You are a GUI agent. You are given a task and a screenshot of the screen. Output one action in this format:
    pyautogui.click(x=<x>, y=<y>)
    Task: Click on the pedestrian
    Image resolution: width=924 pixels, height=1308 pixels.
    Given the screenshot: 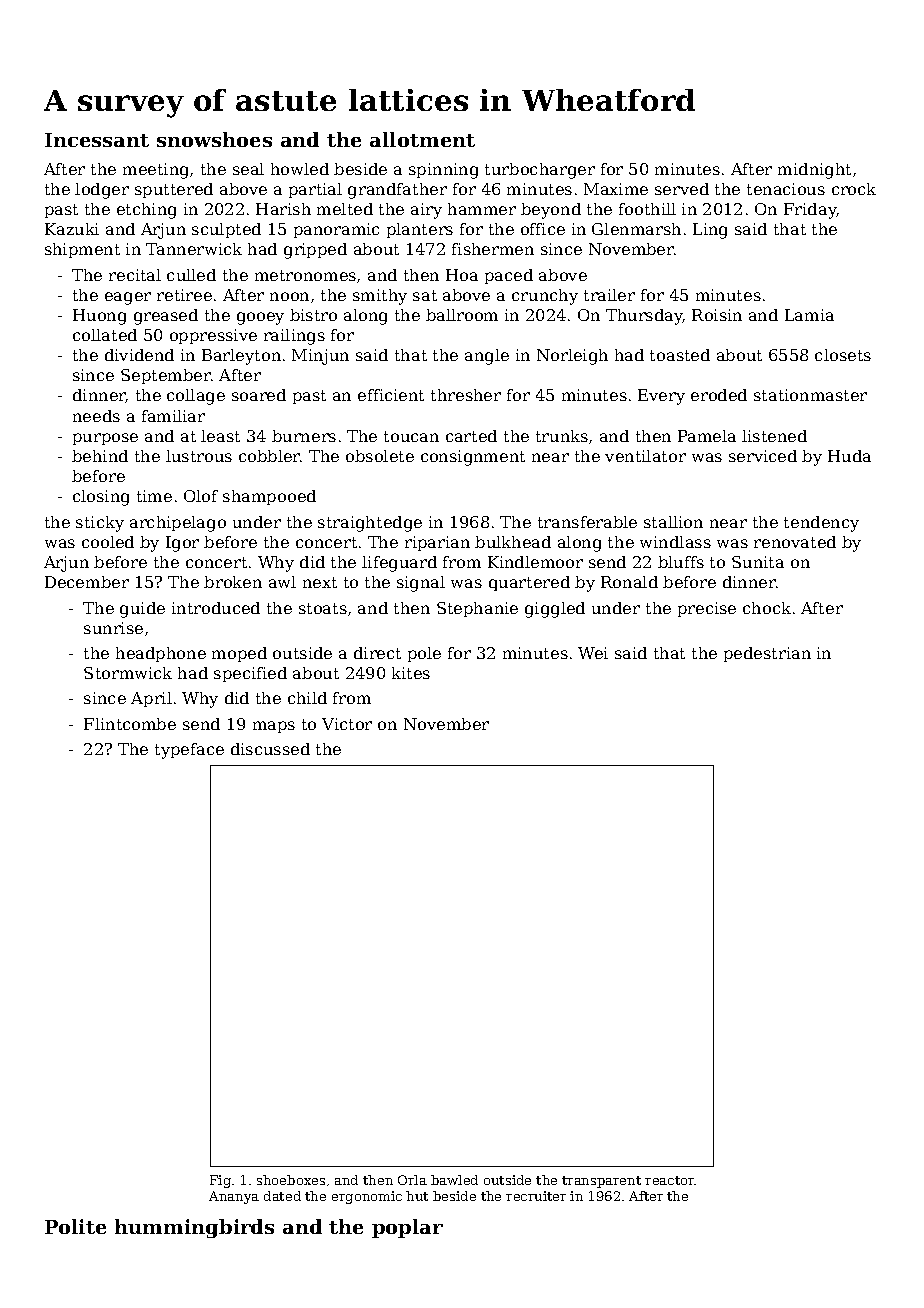 What is the action you would take?
    pyautogui.click(x=767, y=654)
